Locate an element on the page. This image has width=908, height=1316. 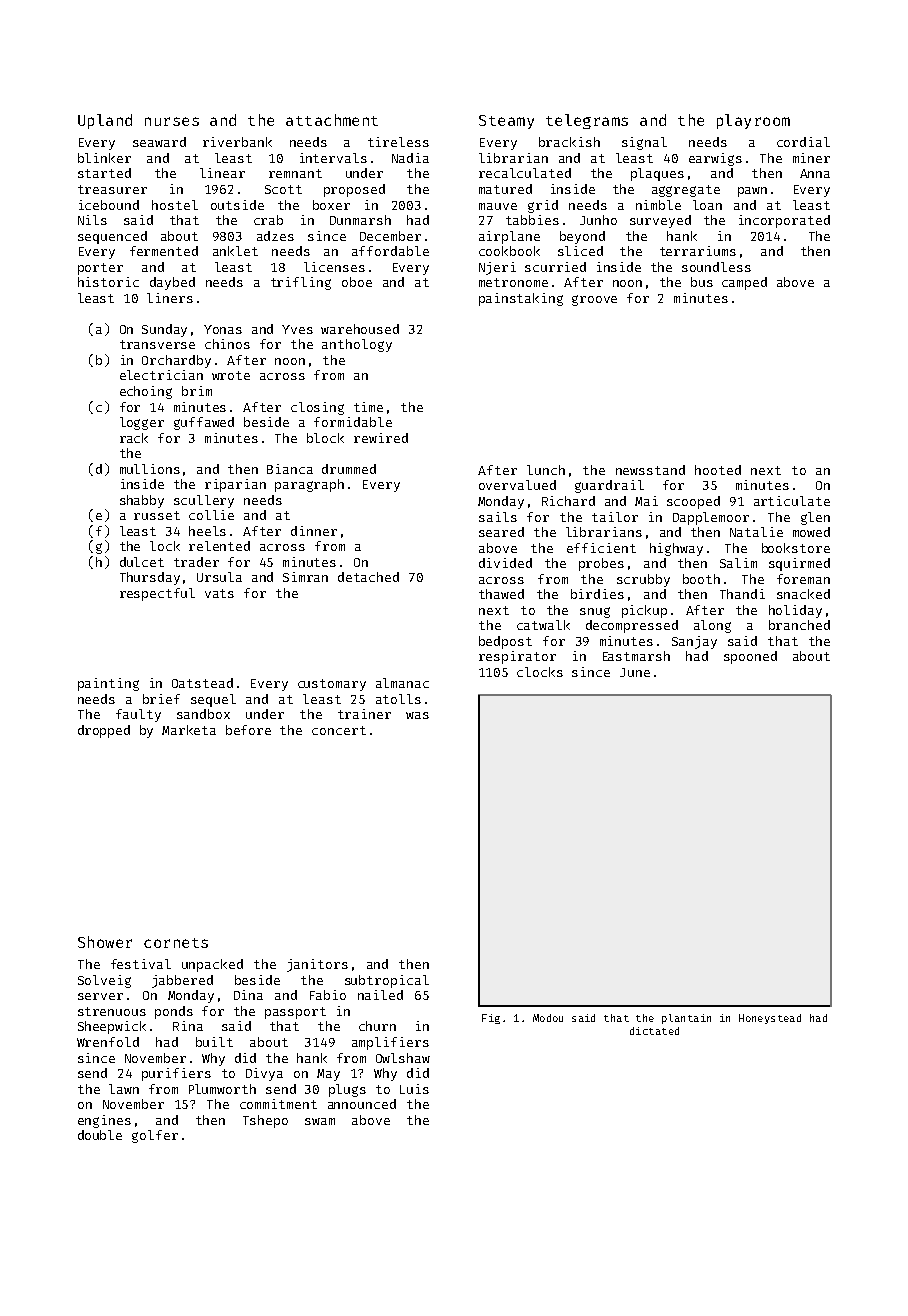
Upland is located at coordinates (105, 121).
